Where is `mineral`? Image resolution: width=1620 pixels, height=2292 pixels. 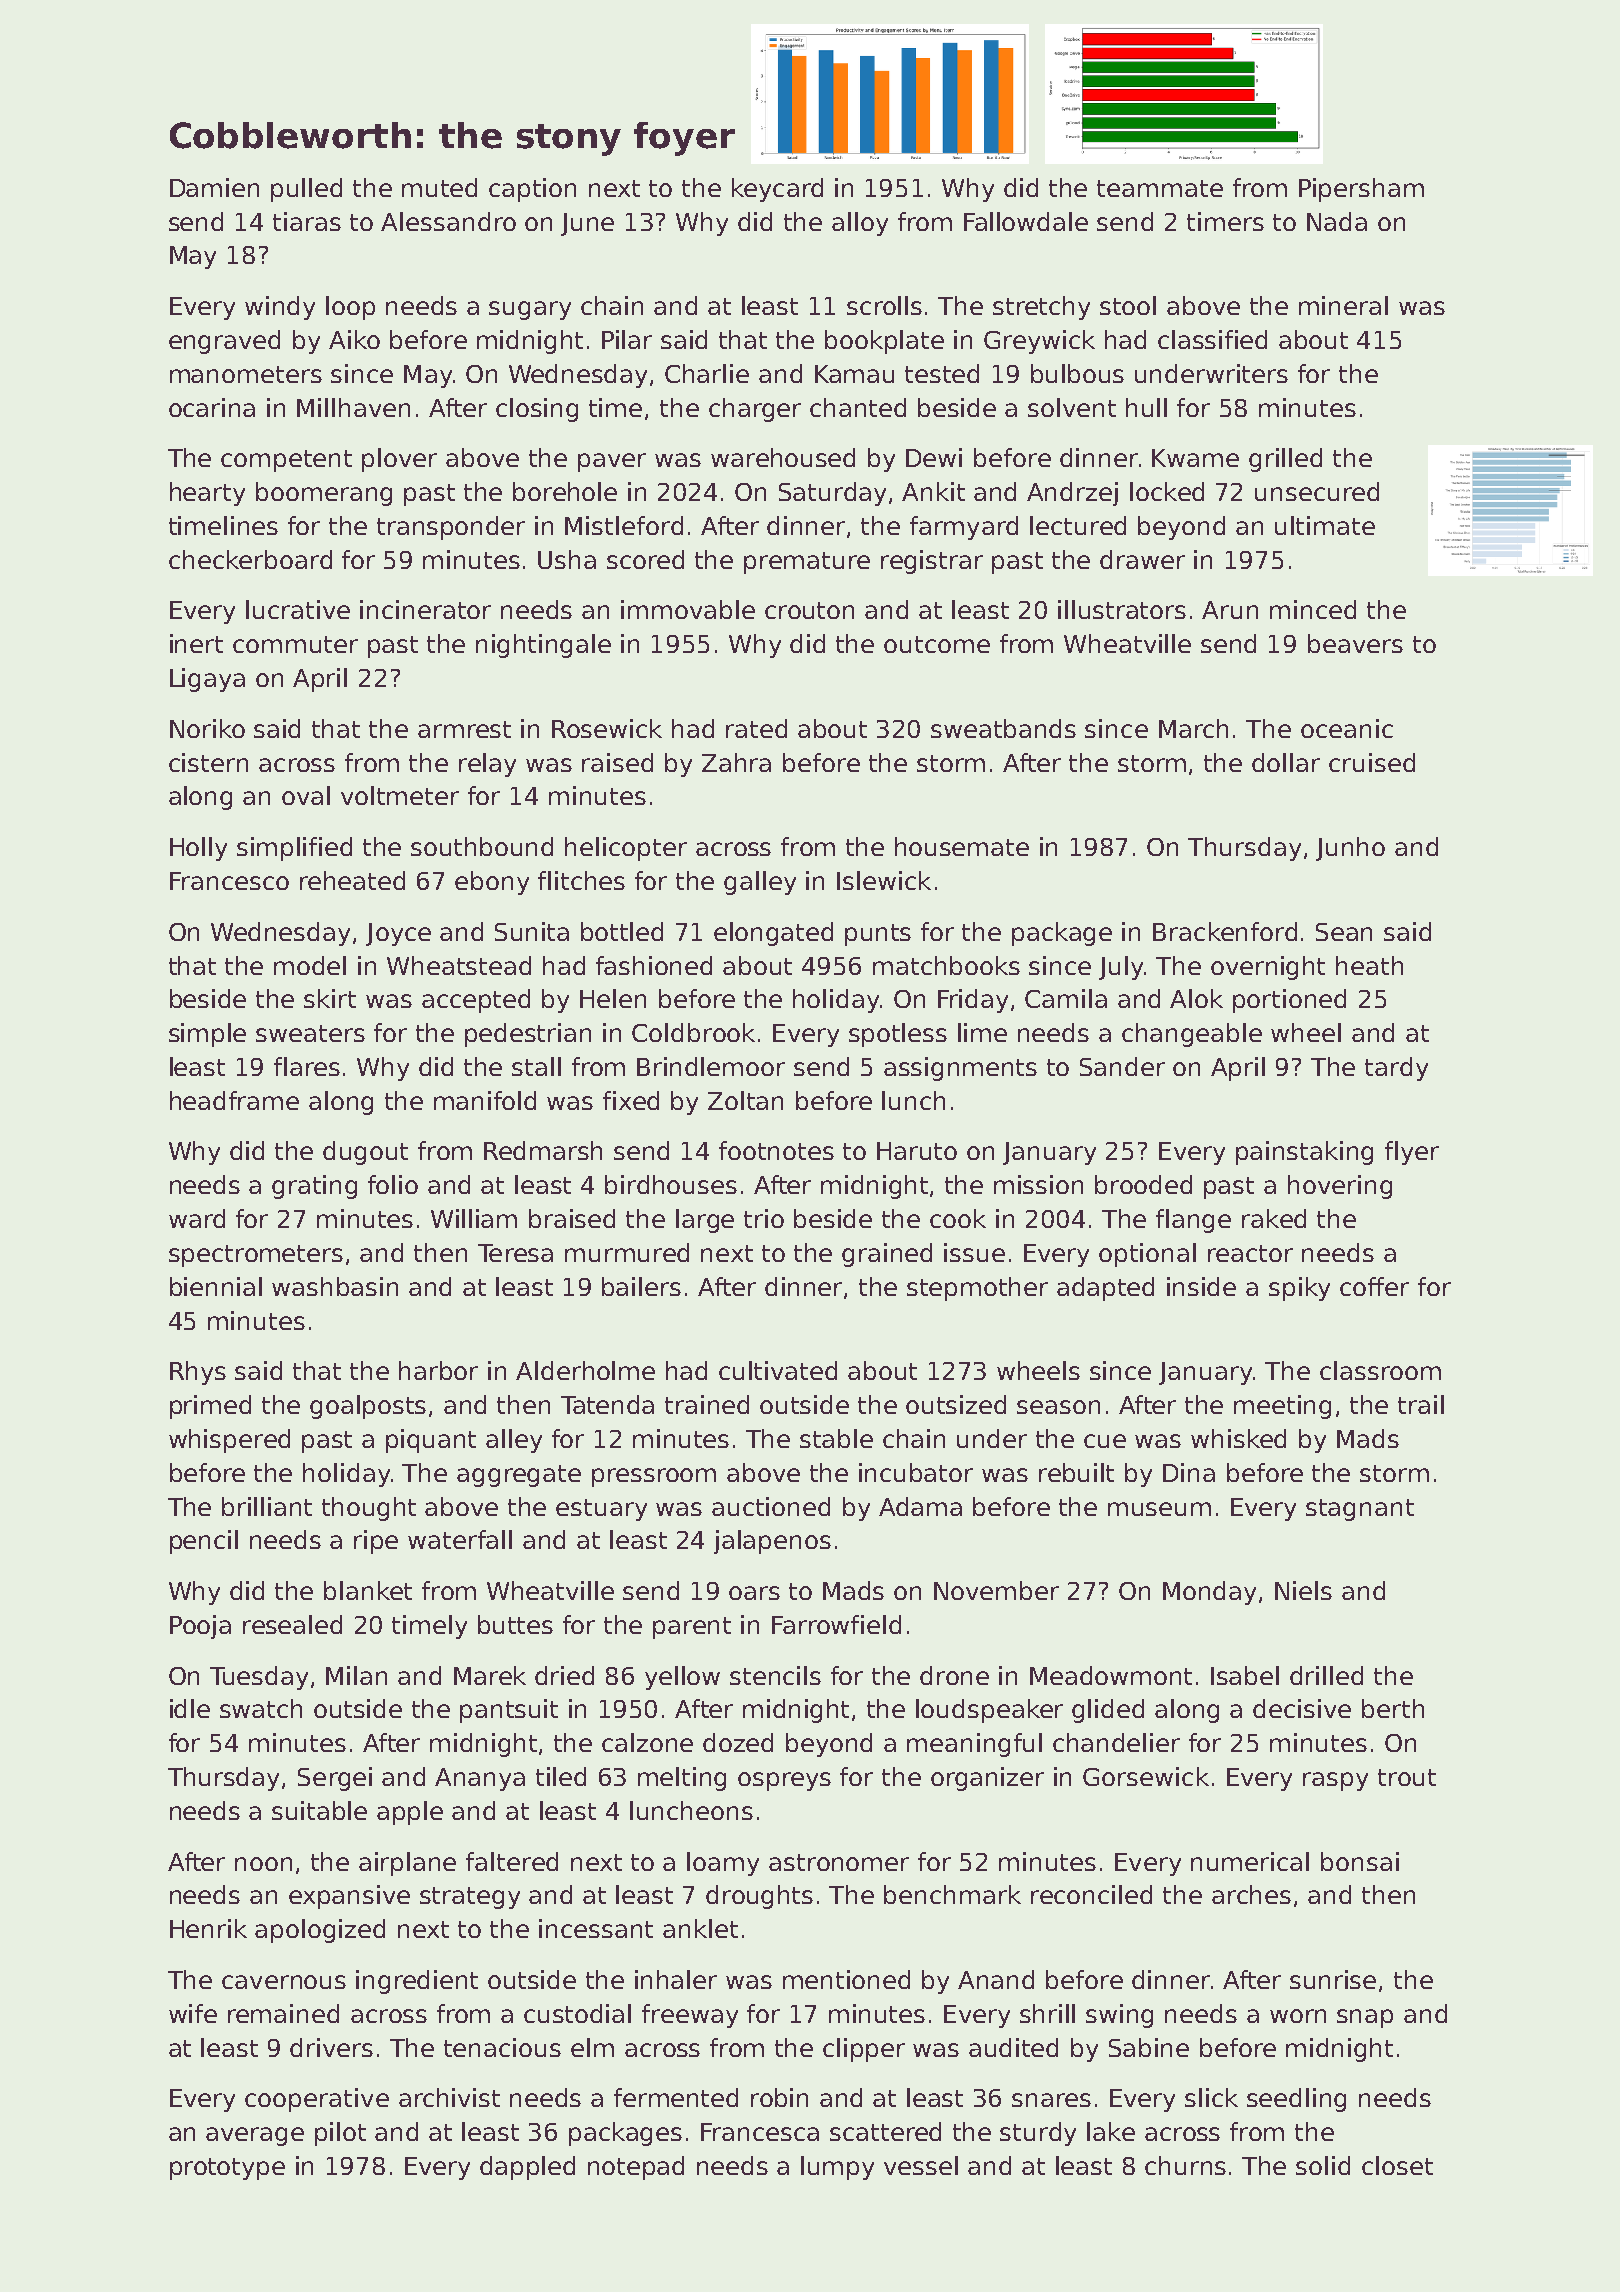 mineral is located at coordinates (1343, 305).
